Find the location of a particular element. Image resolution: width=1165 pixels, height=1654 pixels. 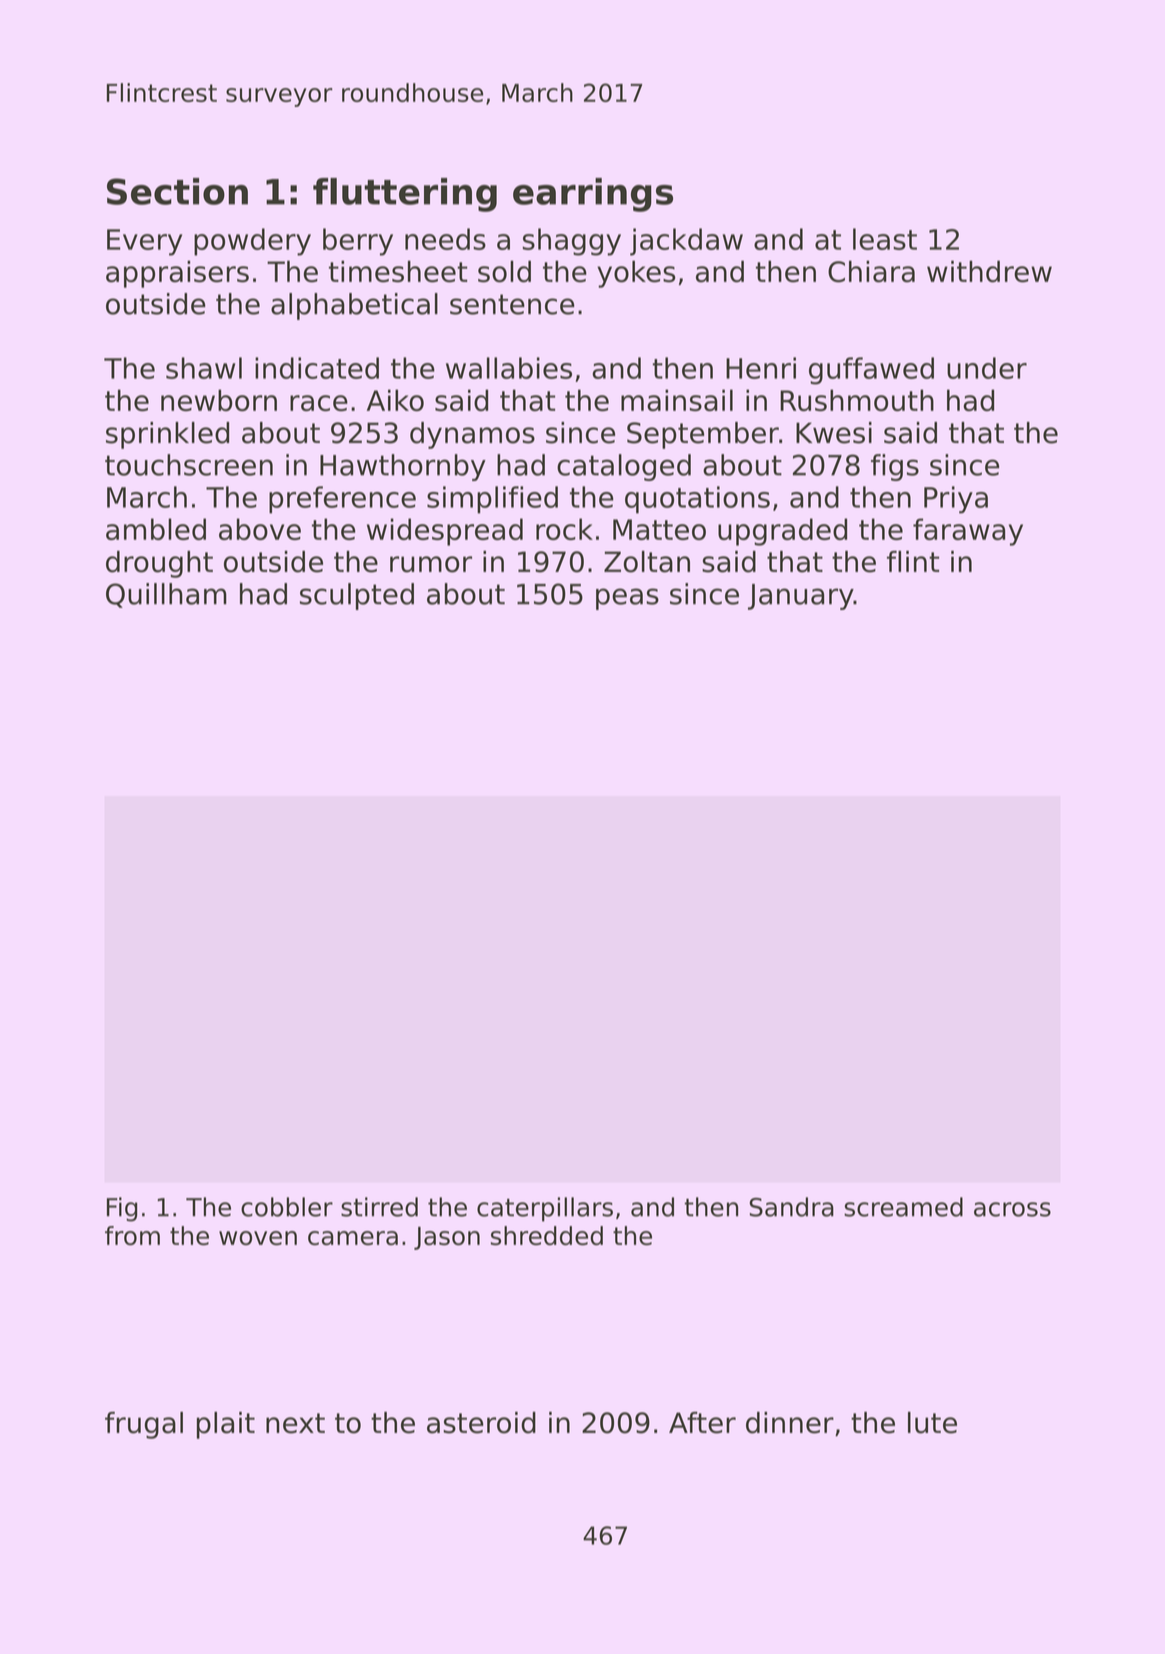

jackdaw is located at coordinates (686, 242).
